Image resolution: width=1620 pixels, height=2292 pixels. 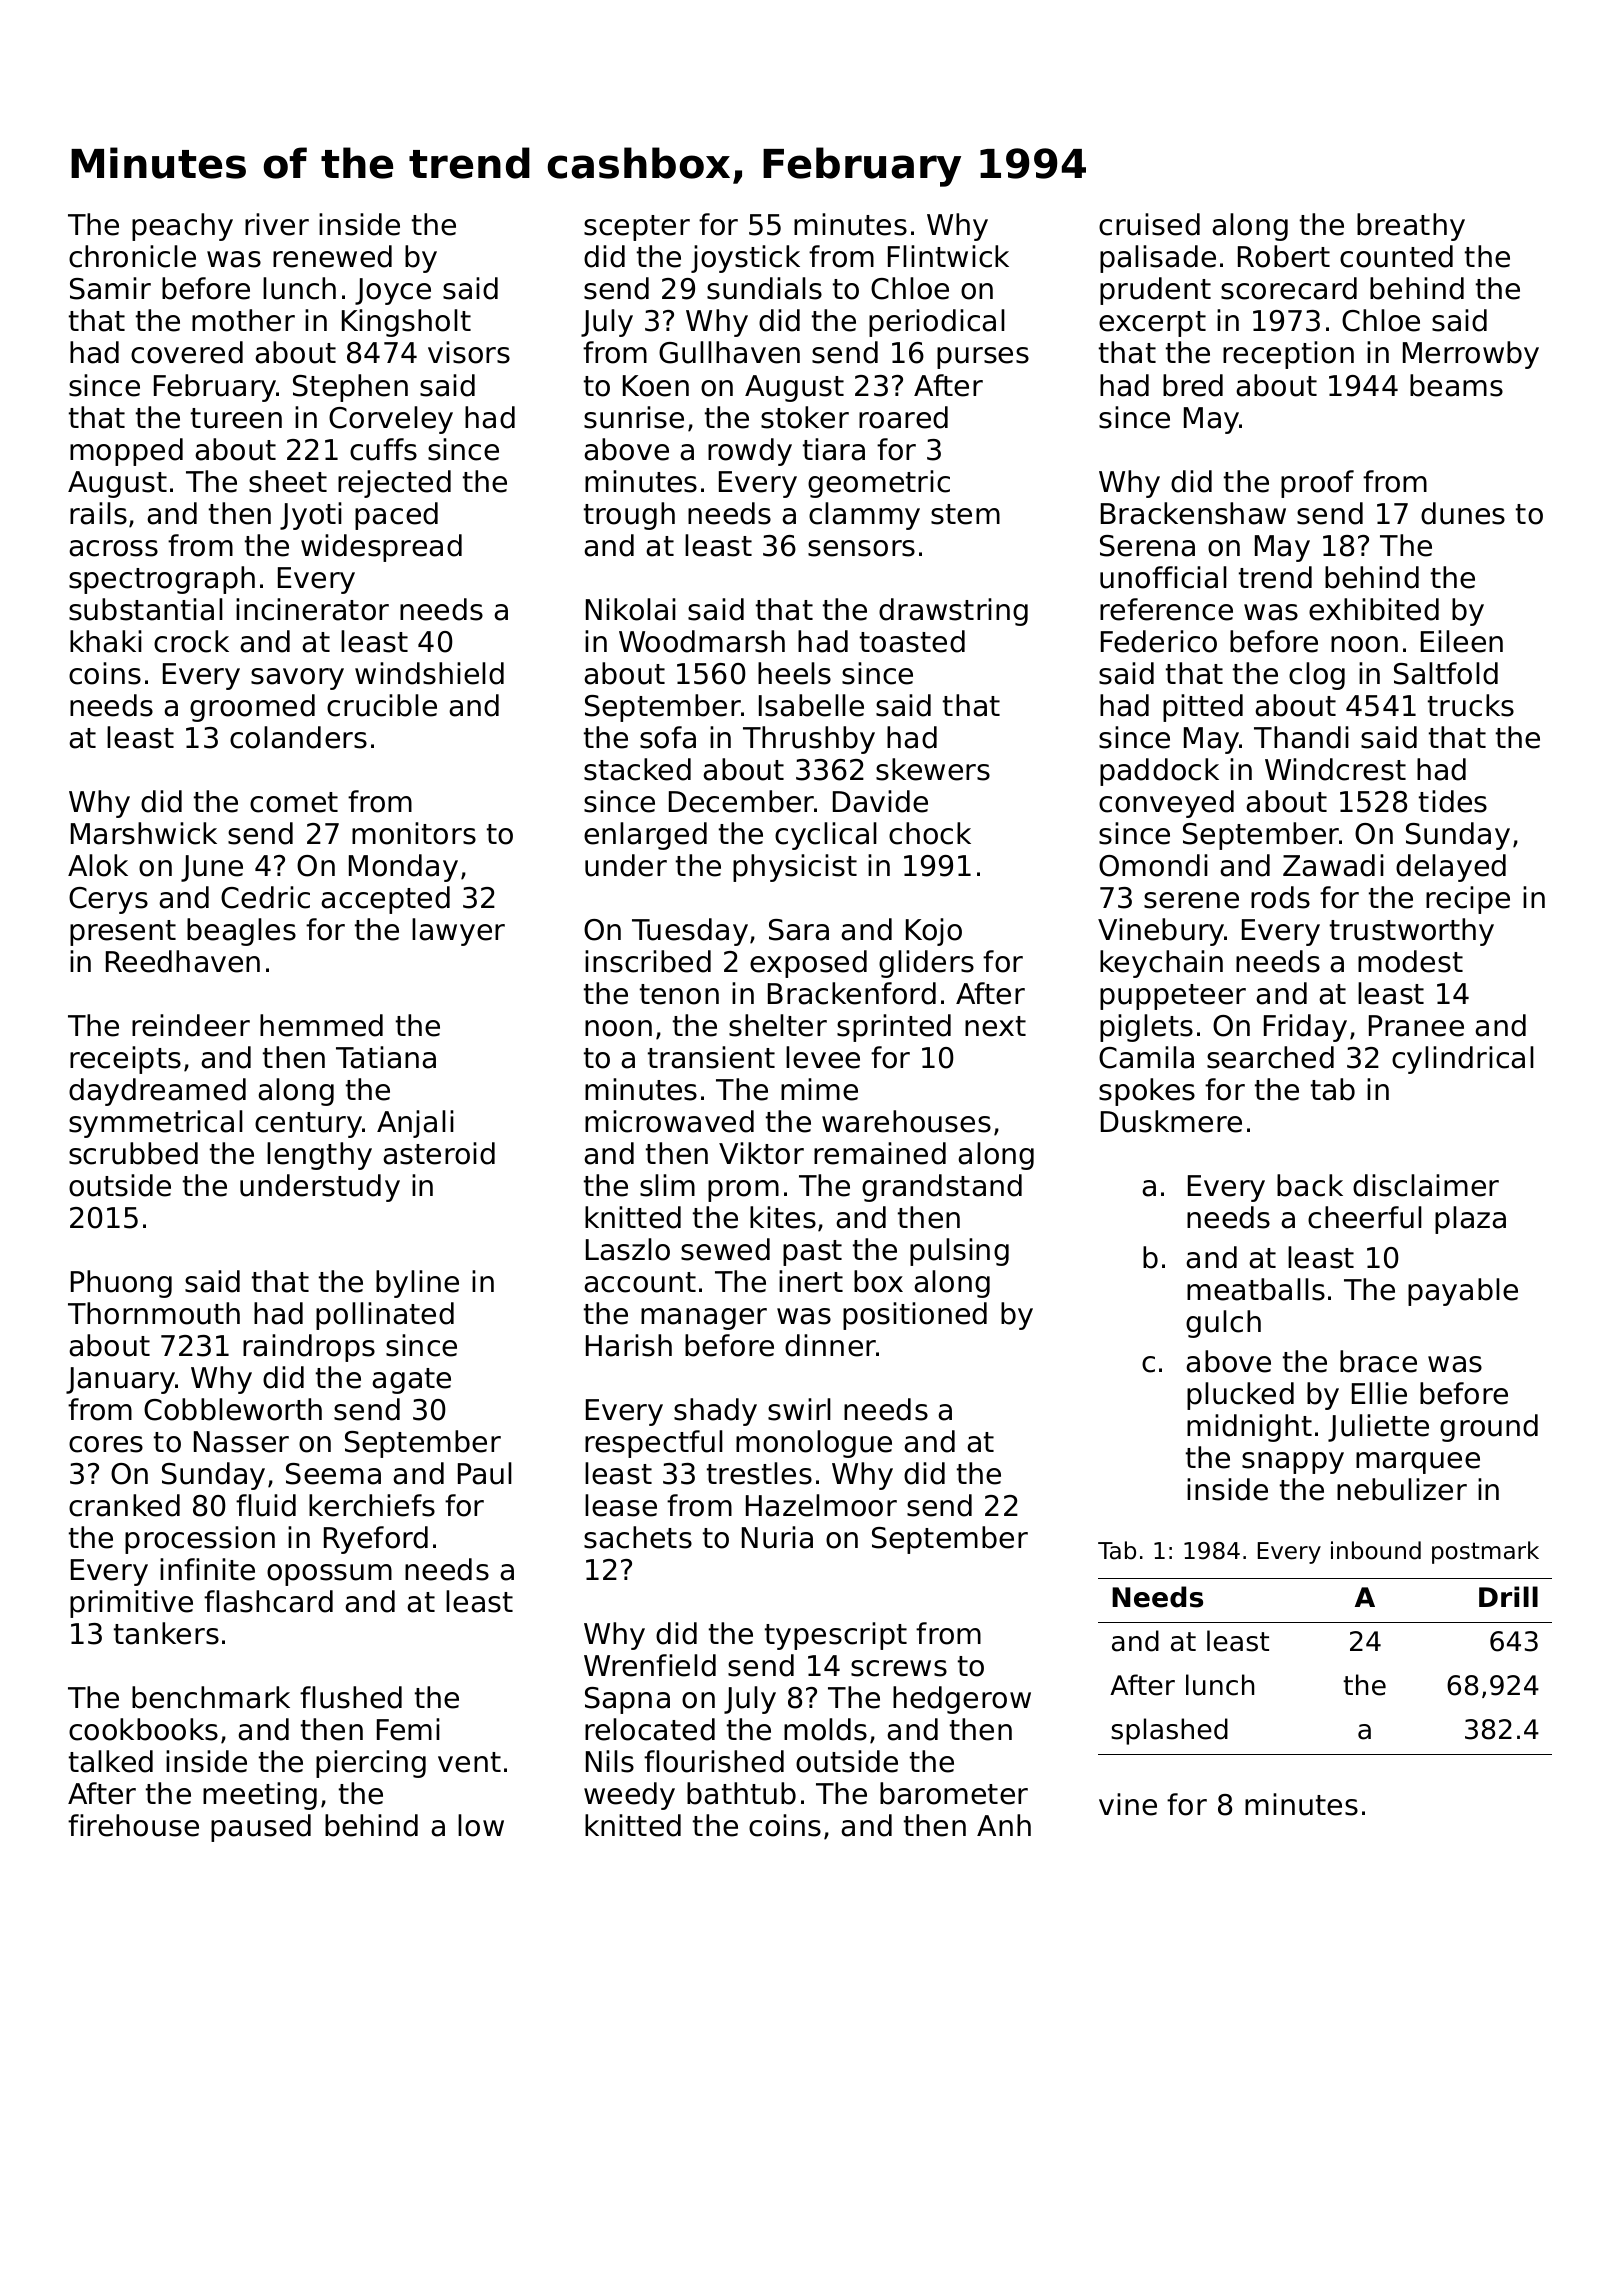 I want to click on searched, so click(x=1270, y=1057).
